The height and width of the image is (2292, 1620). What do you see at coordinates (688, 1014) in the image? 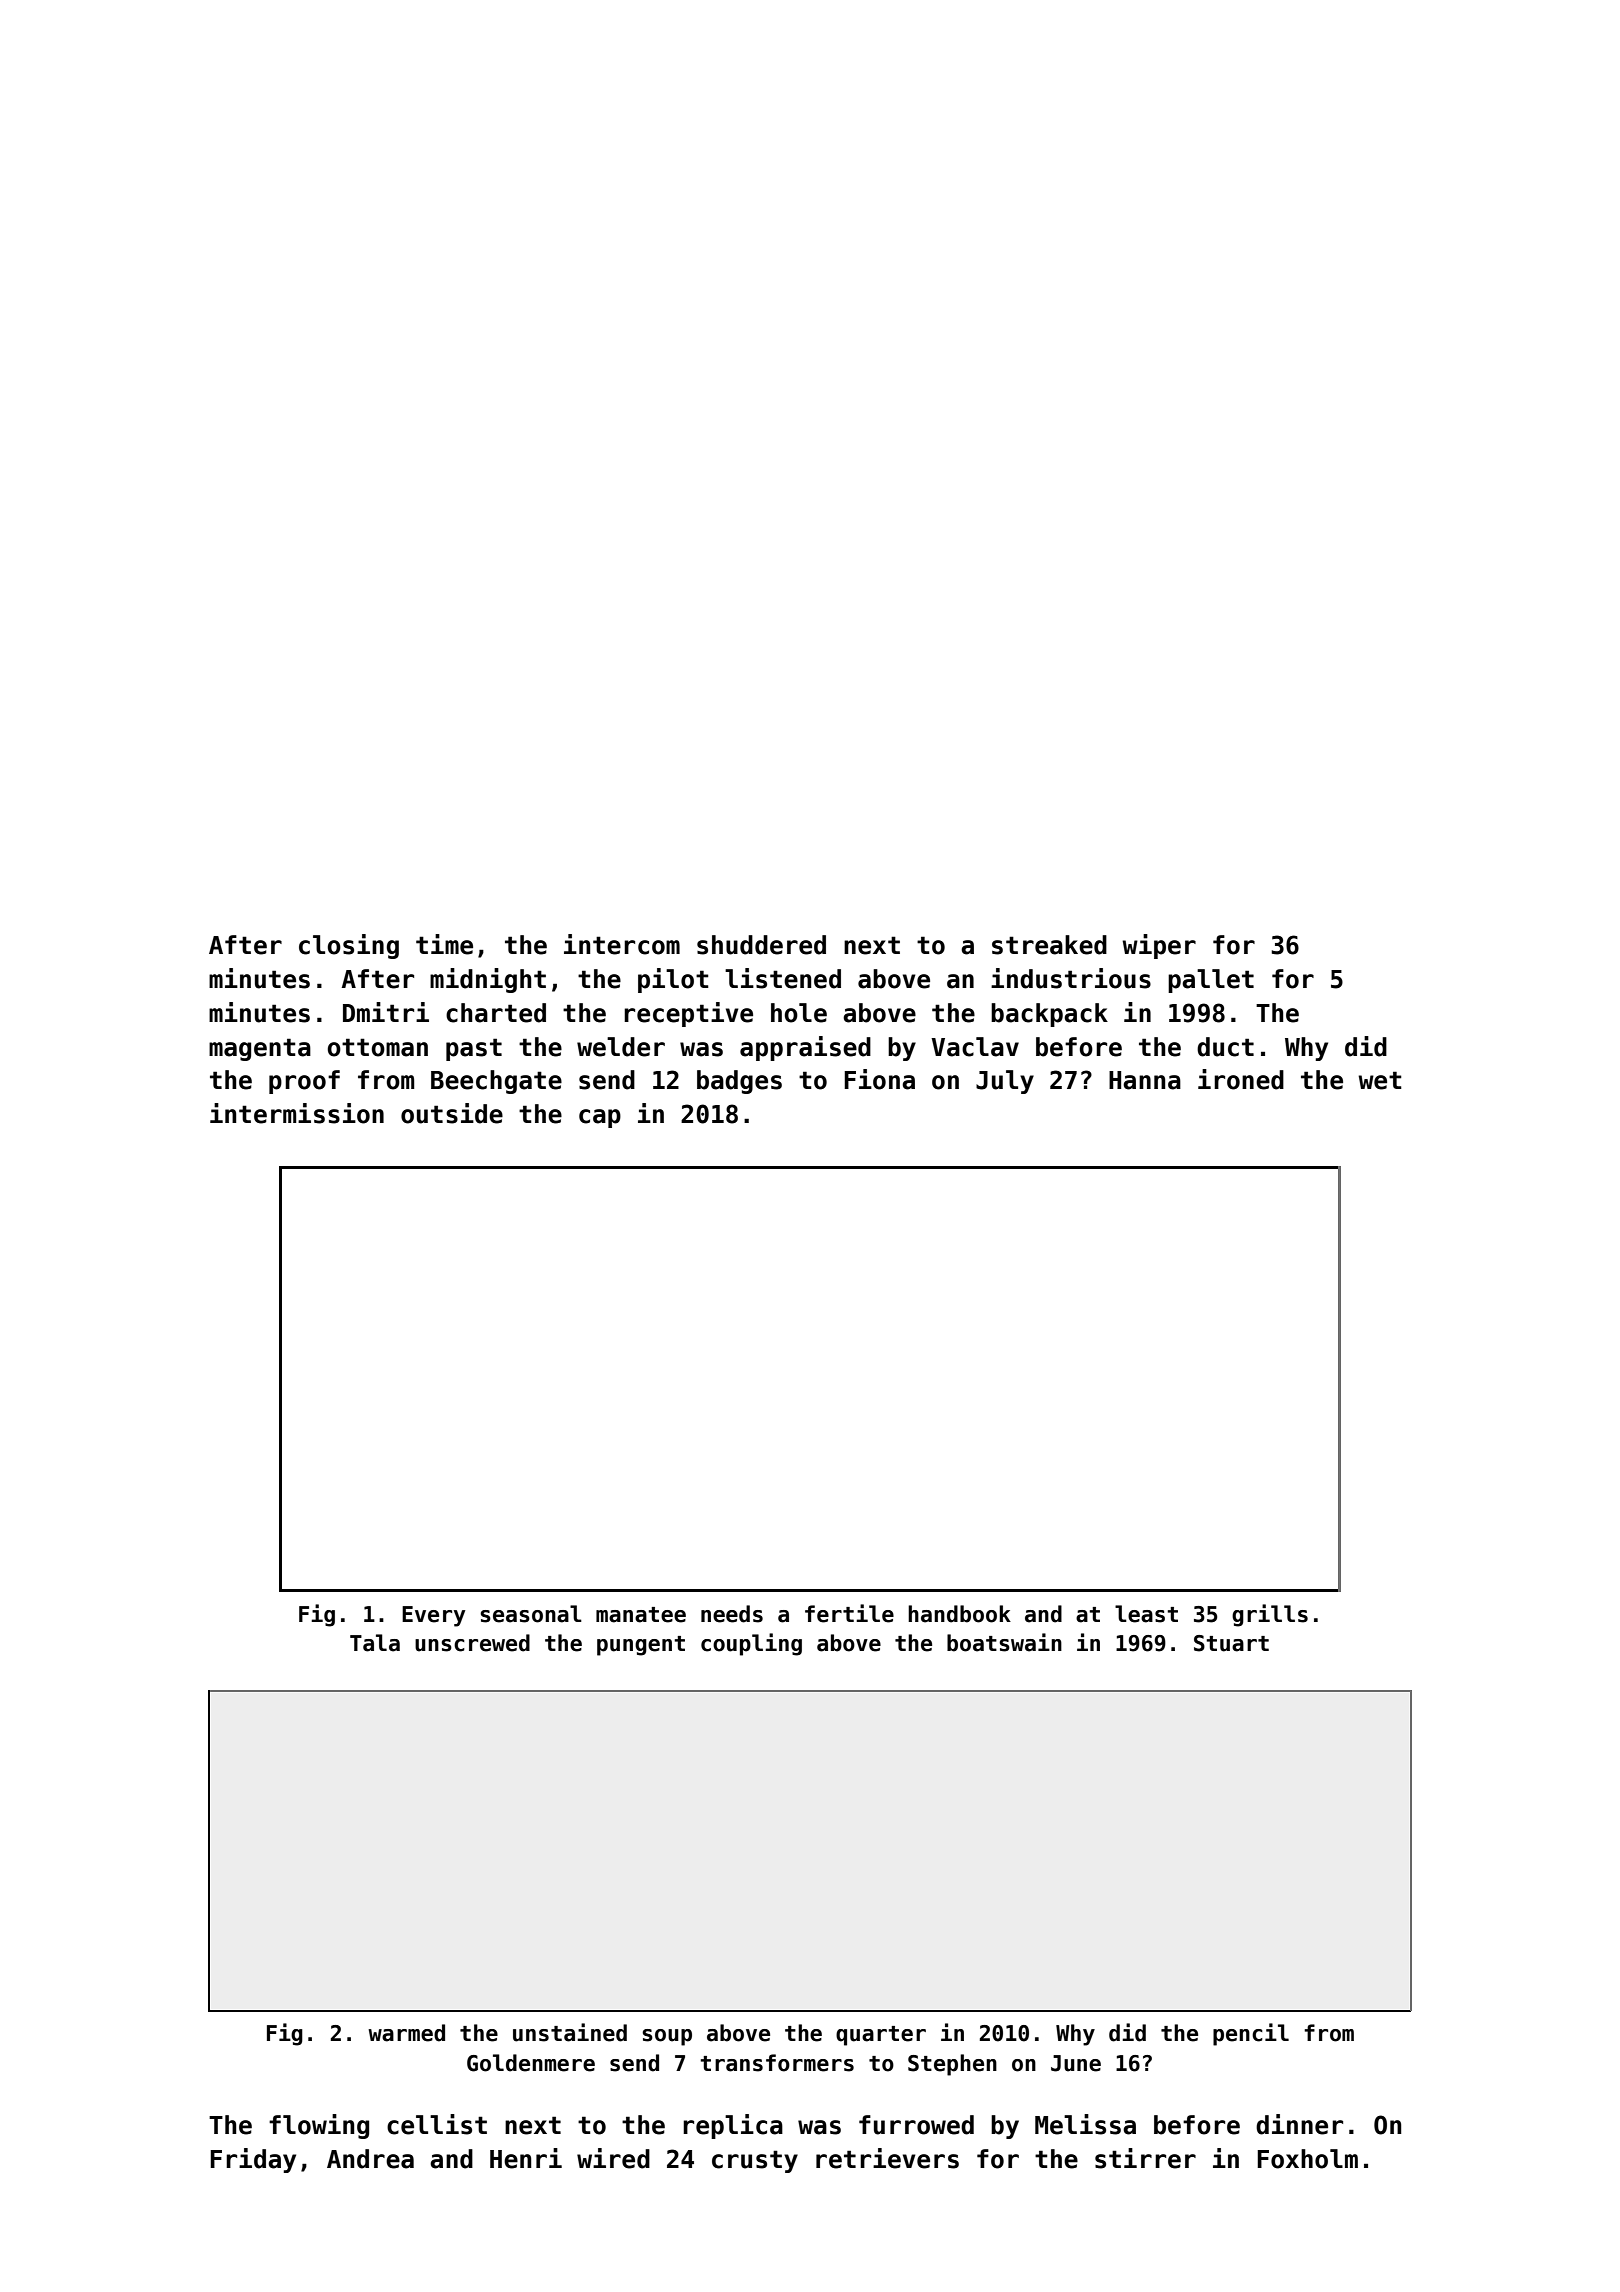
I see `receptive` at bounding box center [688, 1014].
